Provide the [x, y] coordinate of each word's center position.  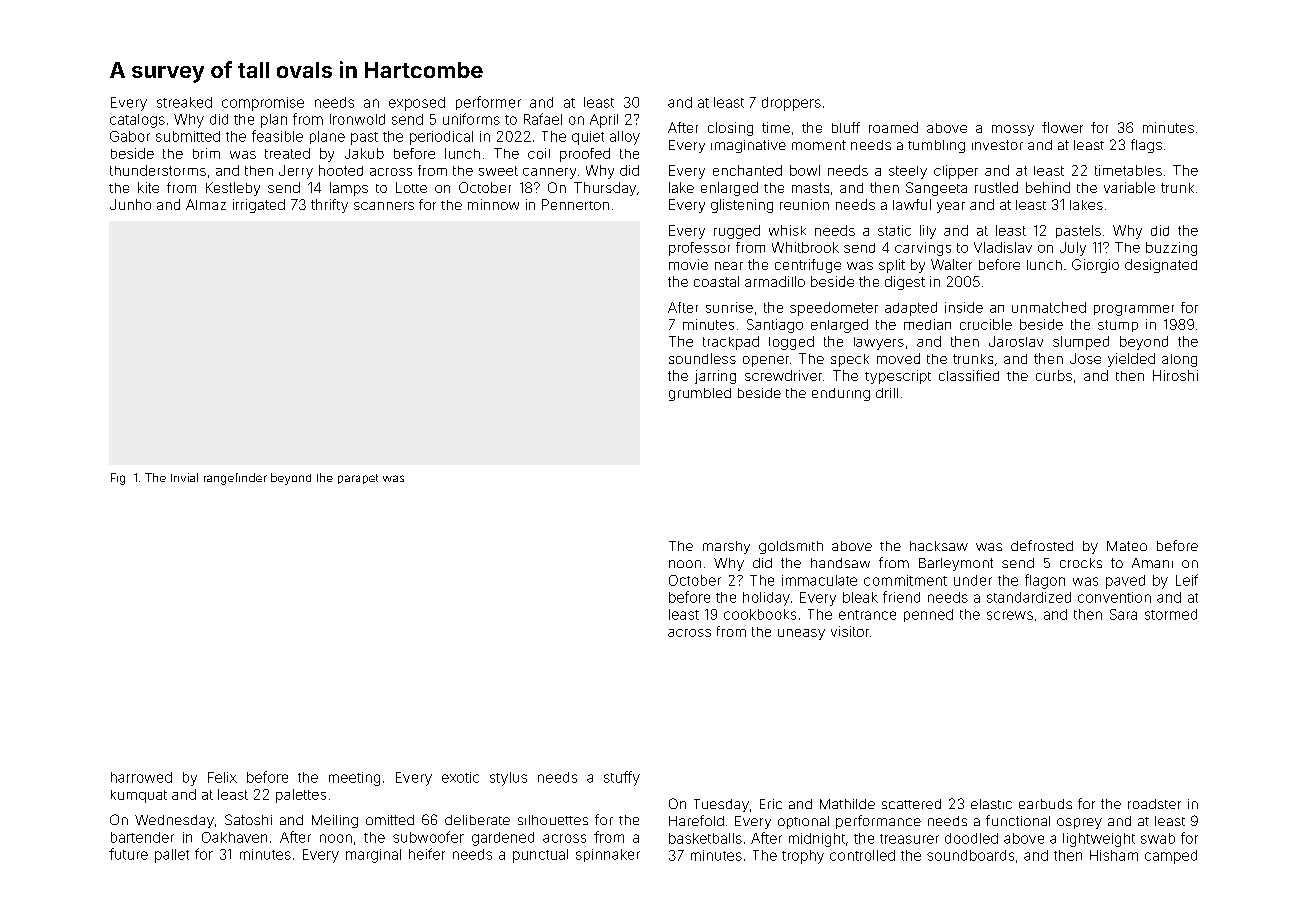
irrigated [259, 206]
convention [1114, 597]
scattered [911, 804]
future [128, 854]
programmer [1134, 310]
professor [699, 249]
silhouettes [553, 820]
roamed [893, 127]
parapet [358, 479]
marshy [726, 547]
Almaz [206, 204]
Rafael [543, 119]
